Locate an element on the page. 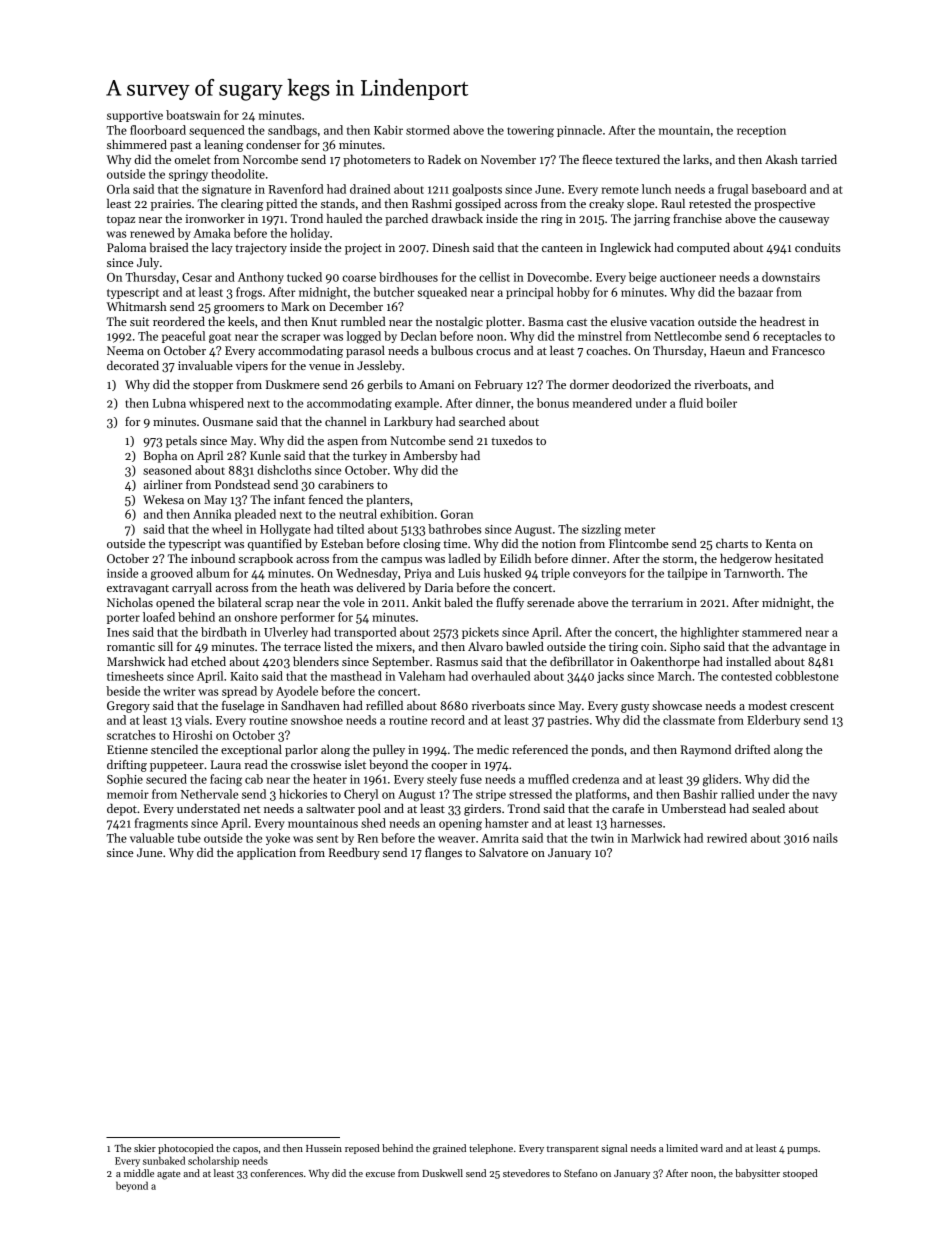 This page has width=952, height=1233. tube is located at coordinates (189, 838).
